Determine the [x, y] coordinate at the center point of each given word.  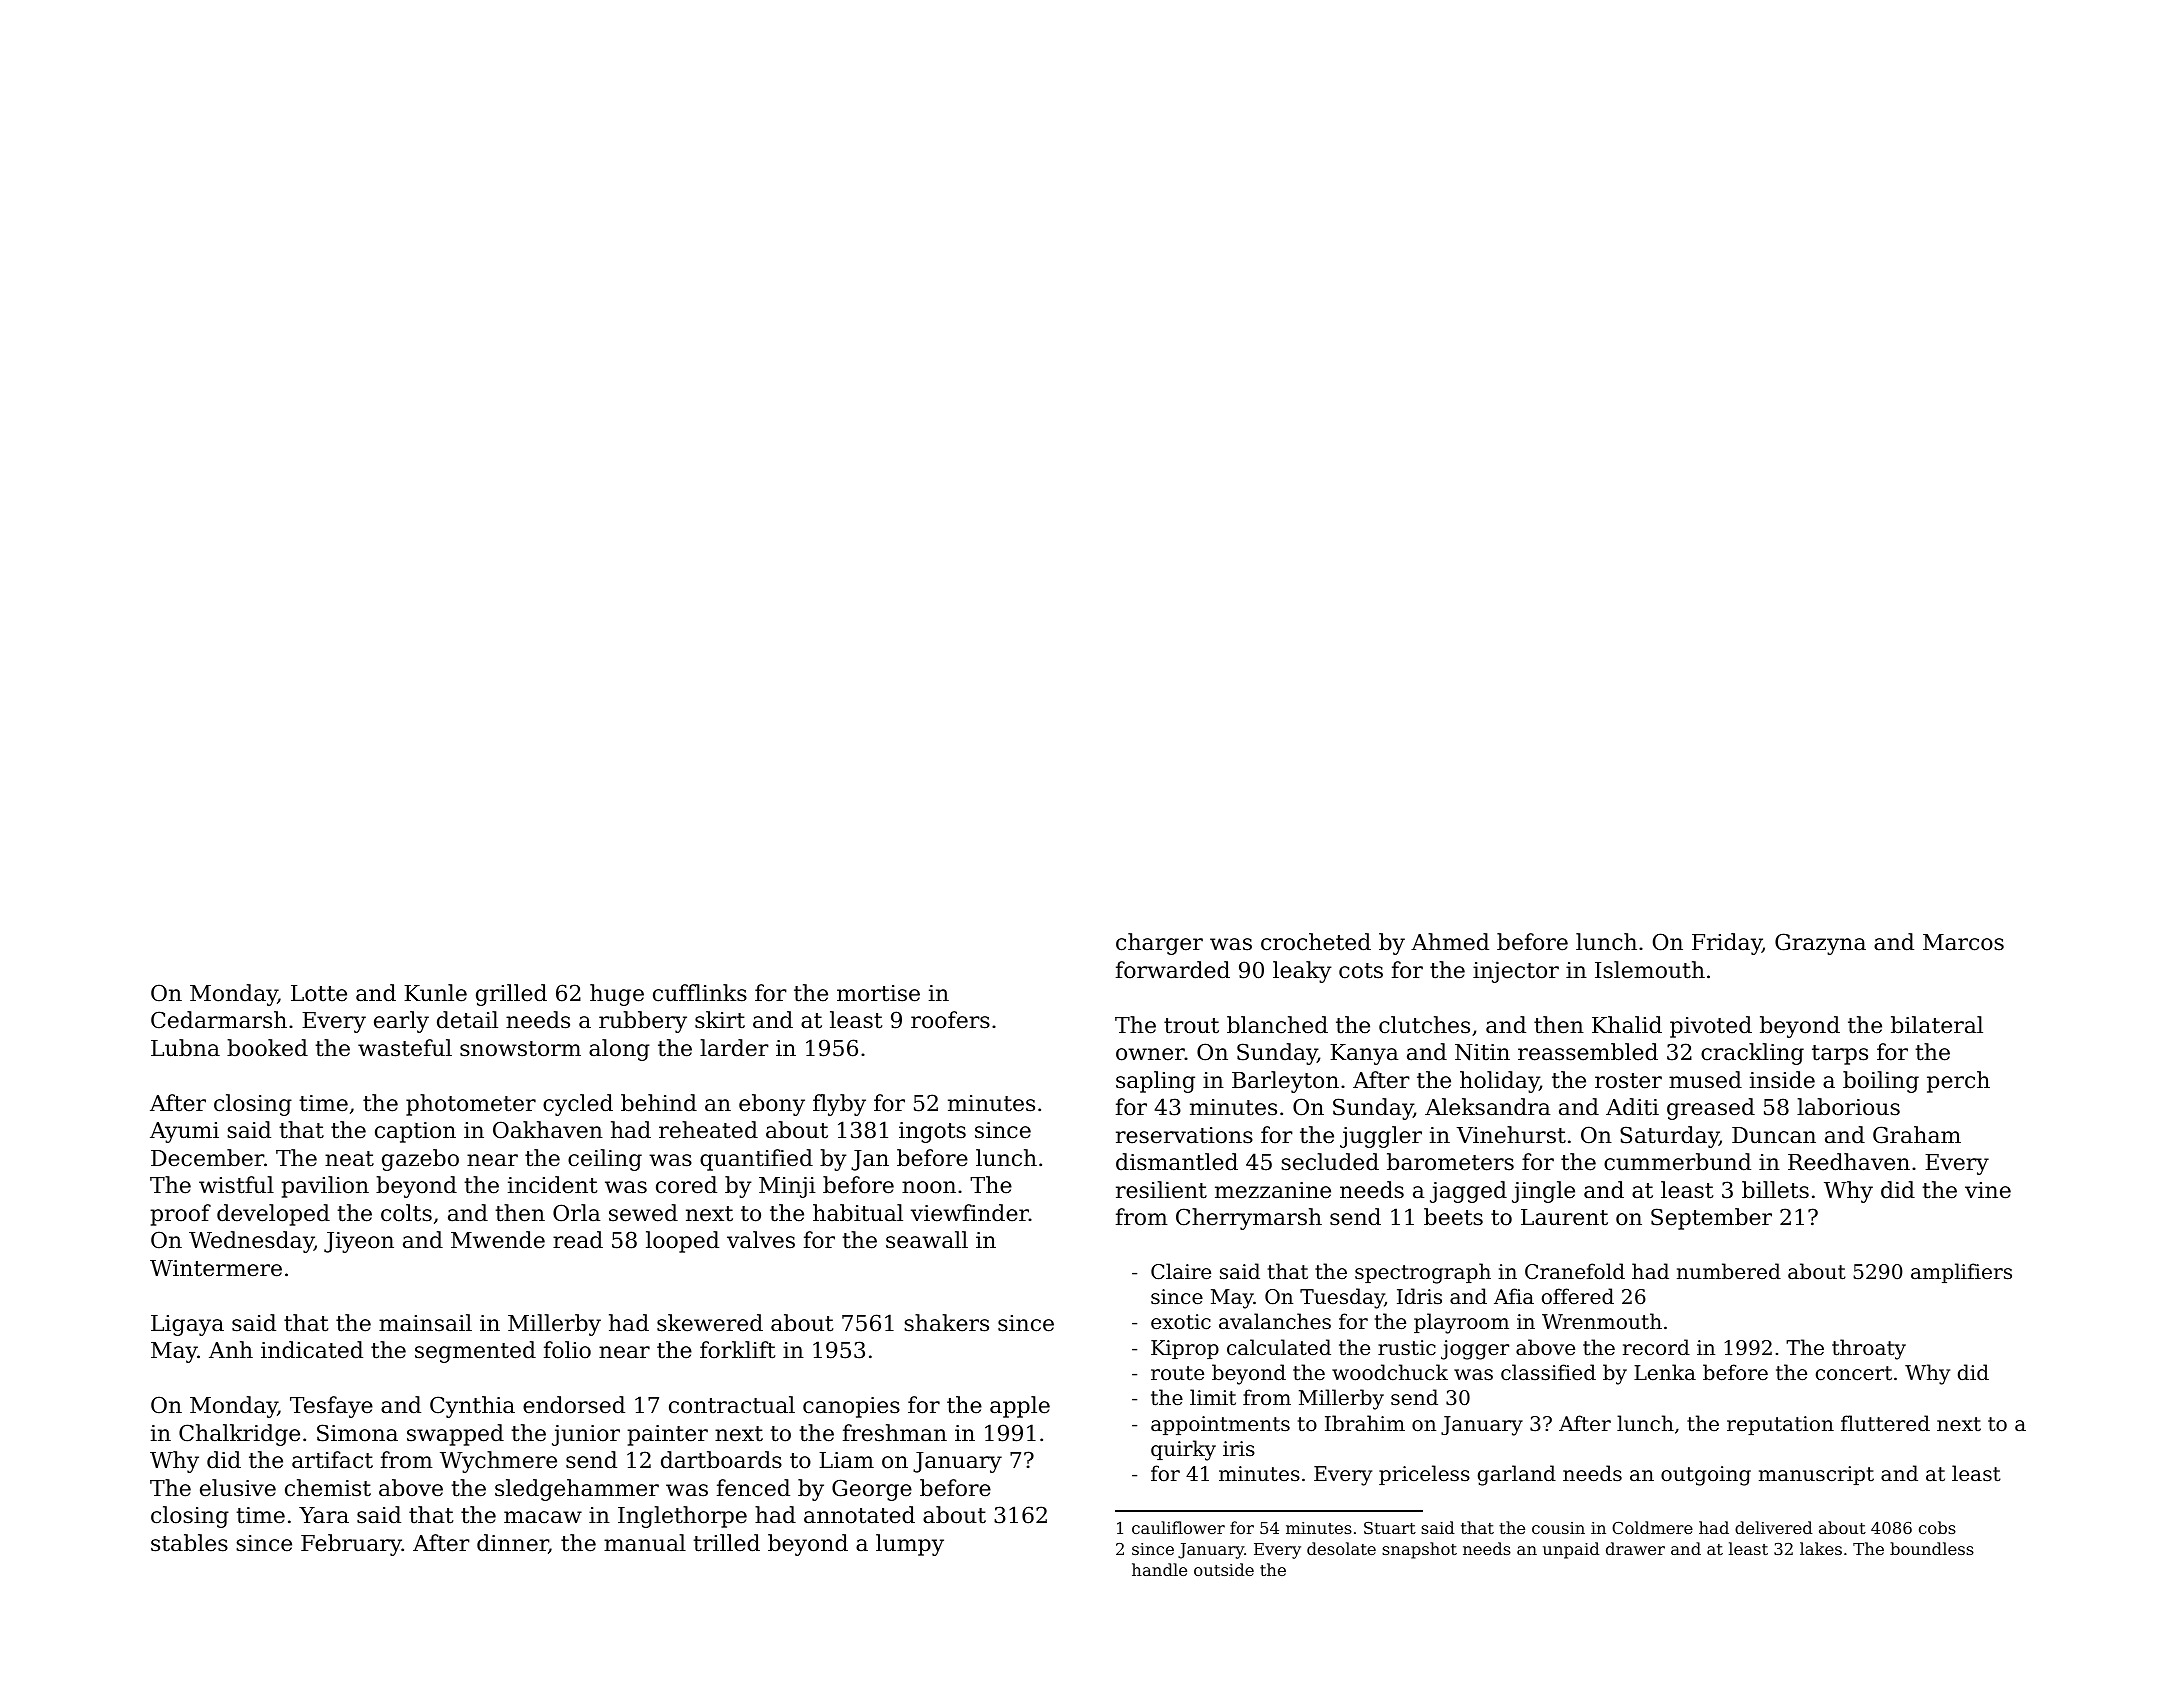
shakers [946, 1323]
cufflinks [700, 993]
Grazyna [1820, 944]
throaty [1869, 1349]
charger [1159, 944]
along [619, 1050]
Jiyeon [359, 1242]
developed [273, 1215]
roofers [950, 1020]
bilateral [1937, 1025]
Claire [1181, 1271]
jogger [1475, 1350]
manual [645, 1543]
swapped [455, 1435]
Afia [1514, 1296]
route [1177, 1373]
